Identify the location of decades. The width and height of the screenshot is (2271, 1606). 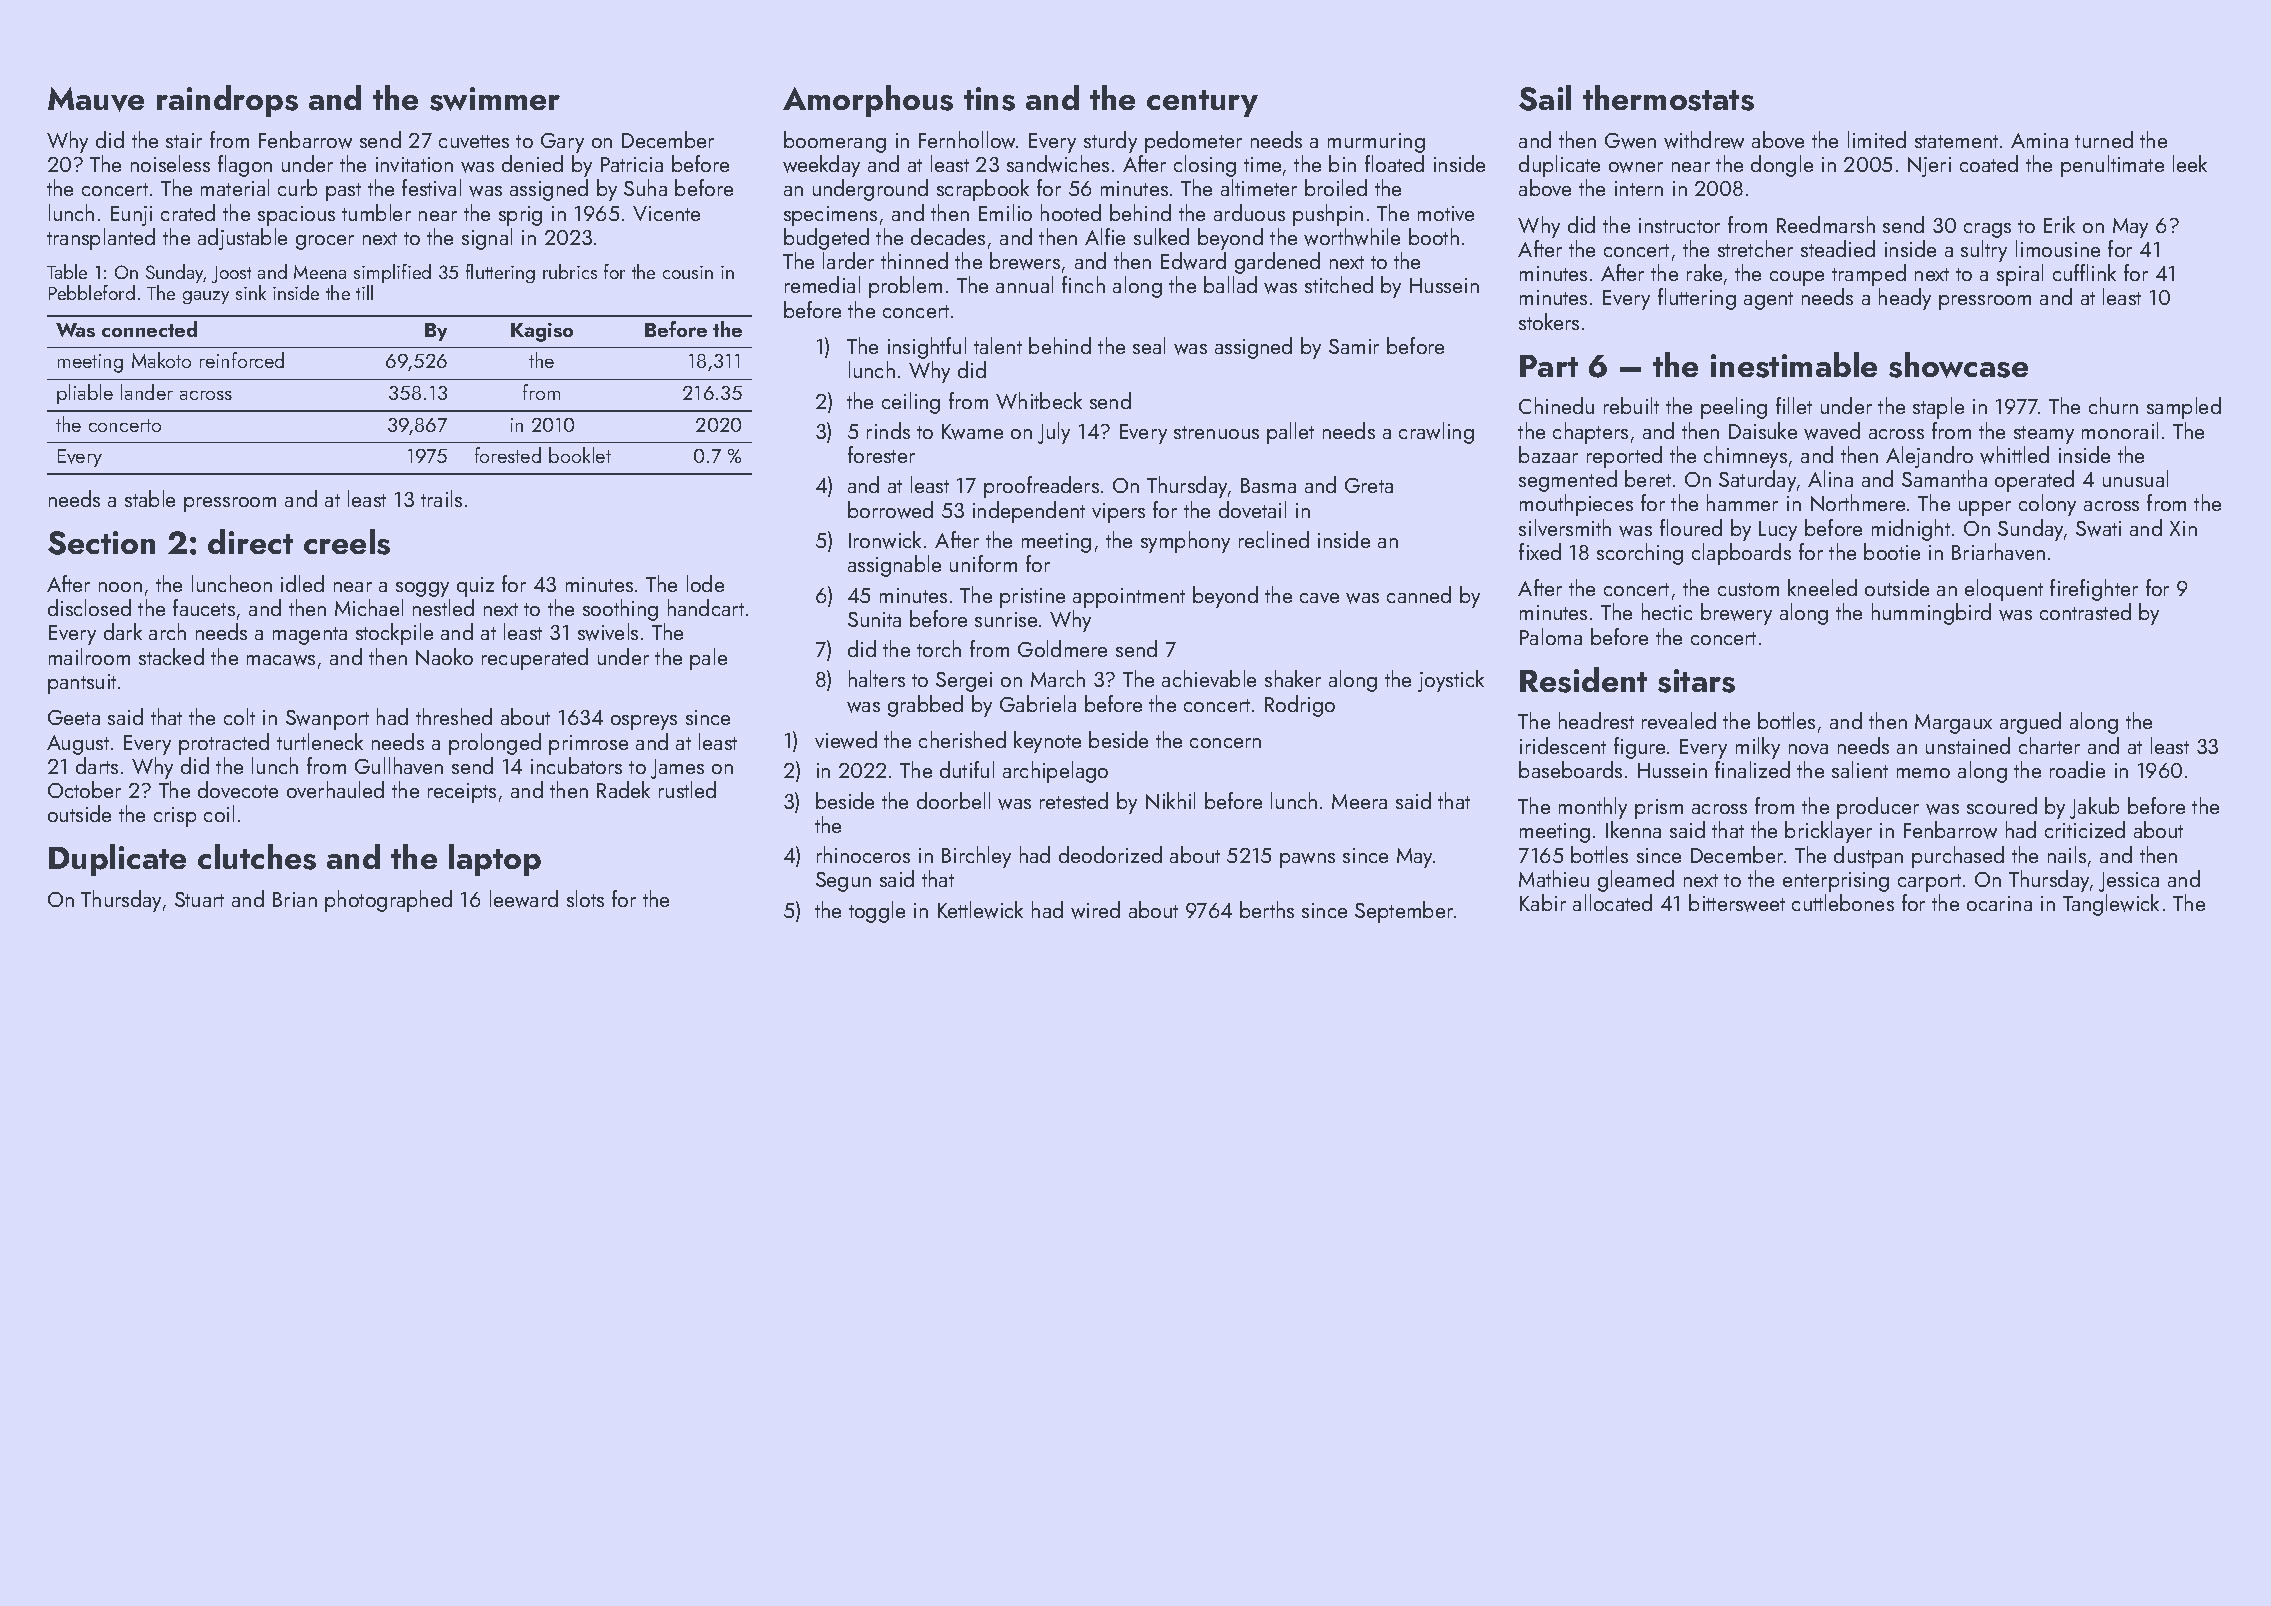
(948, 236).
